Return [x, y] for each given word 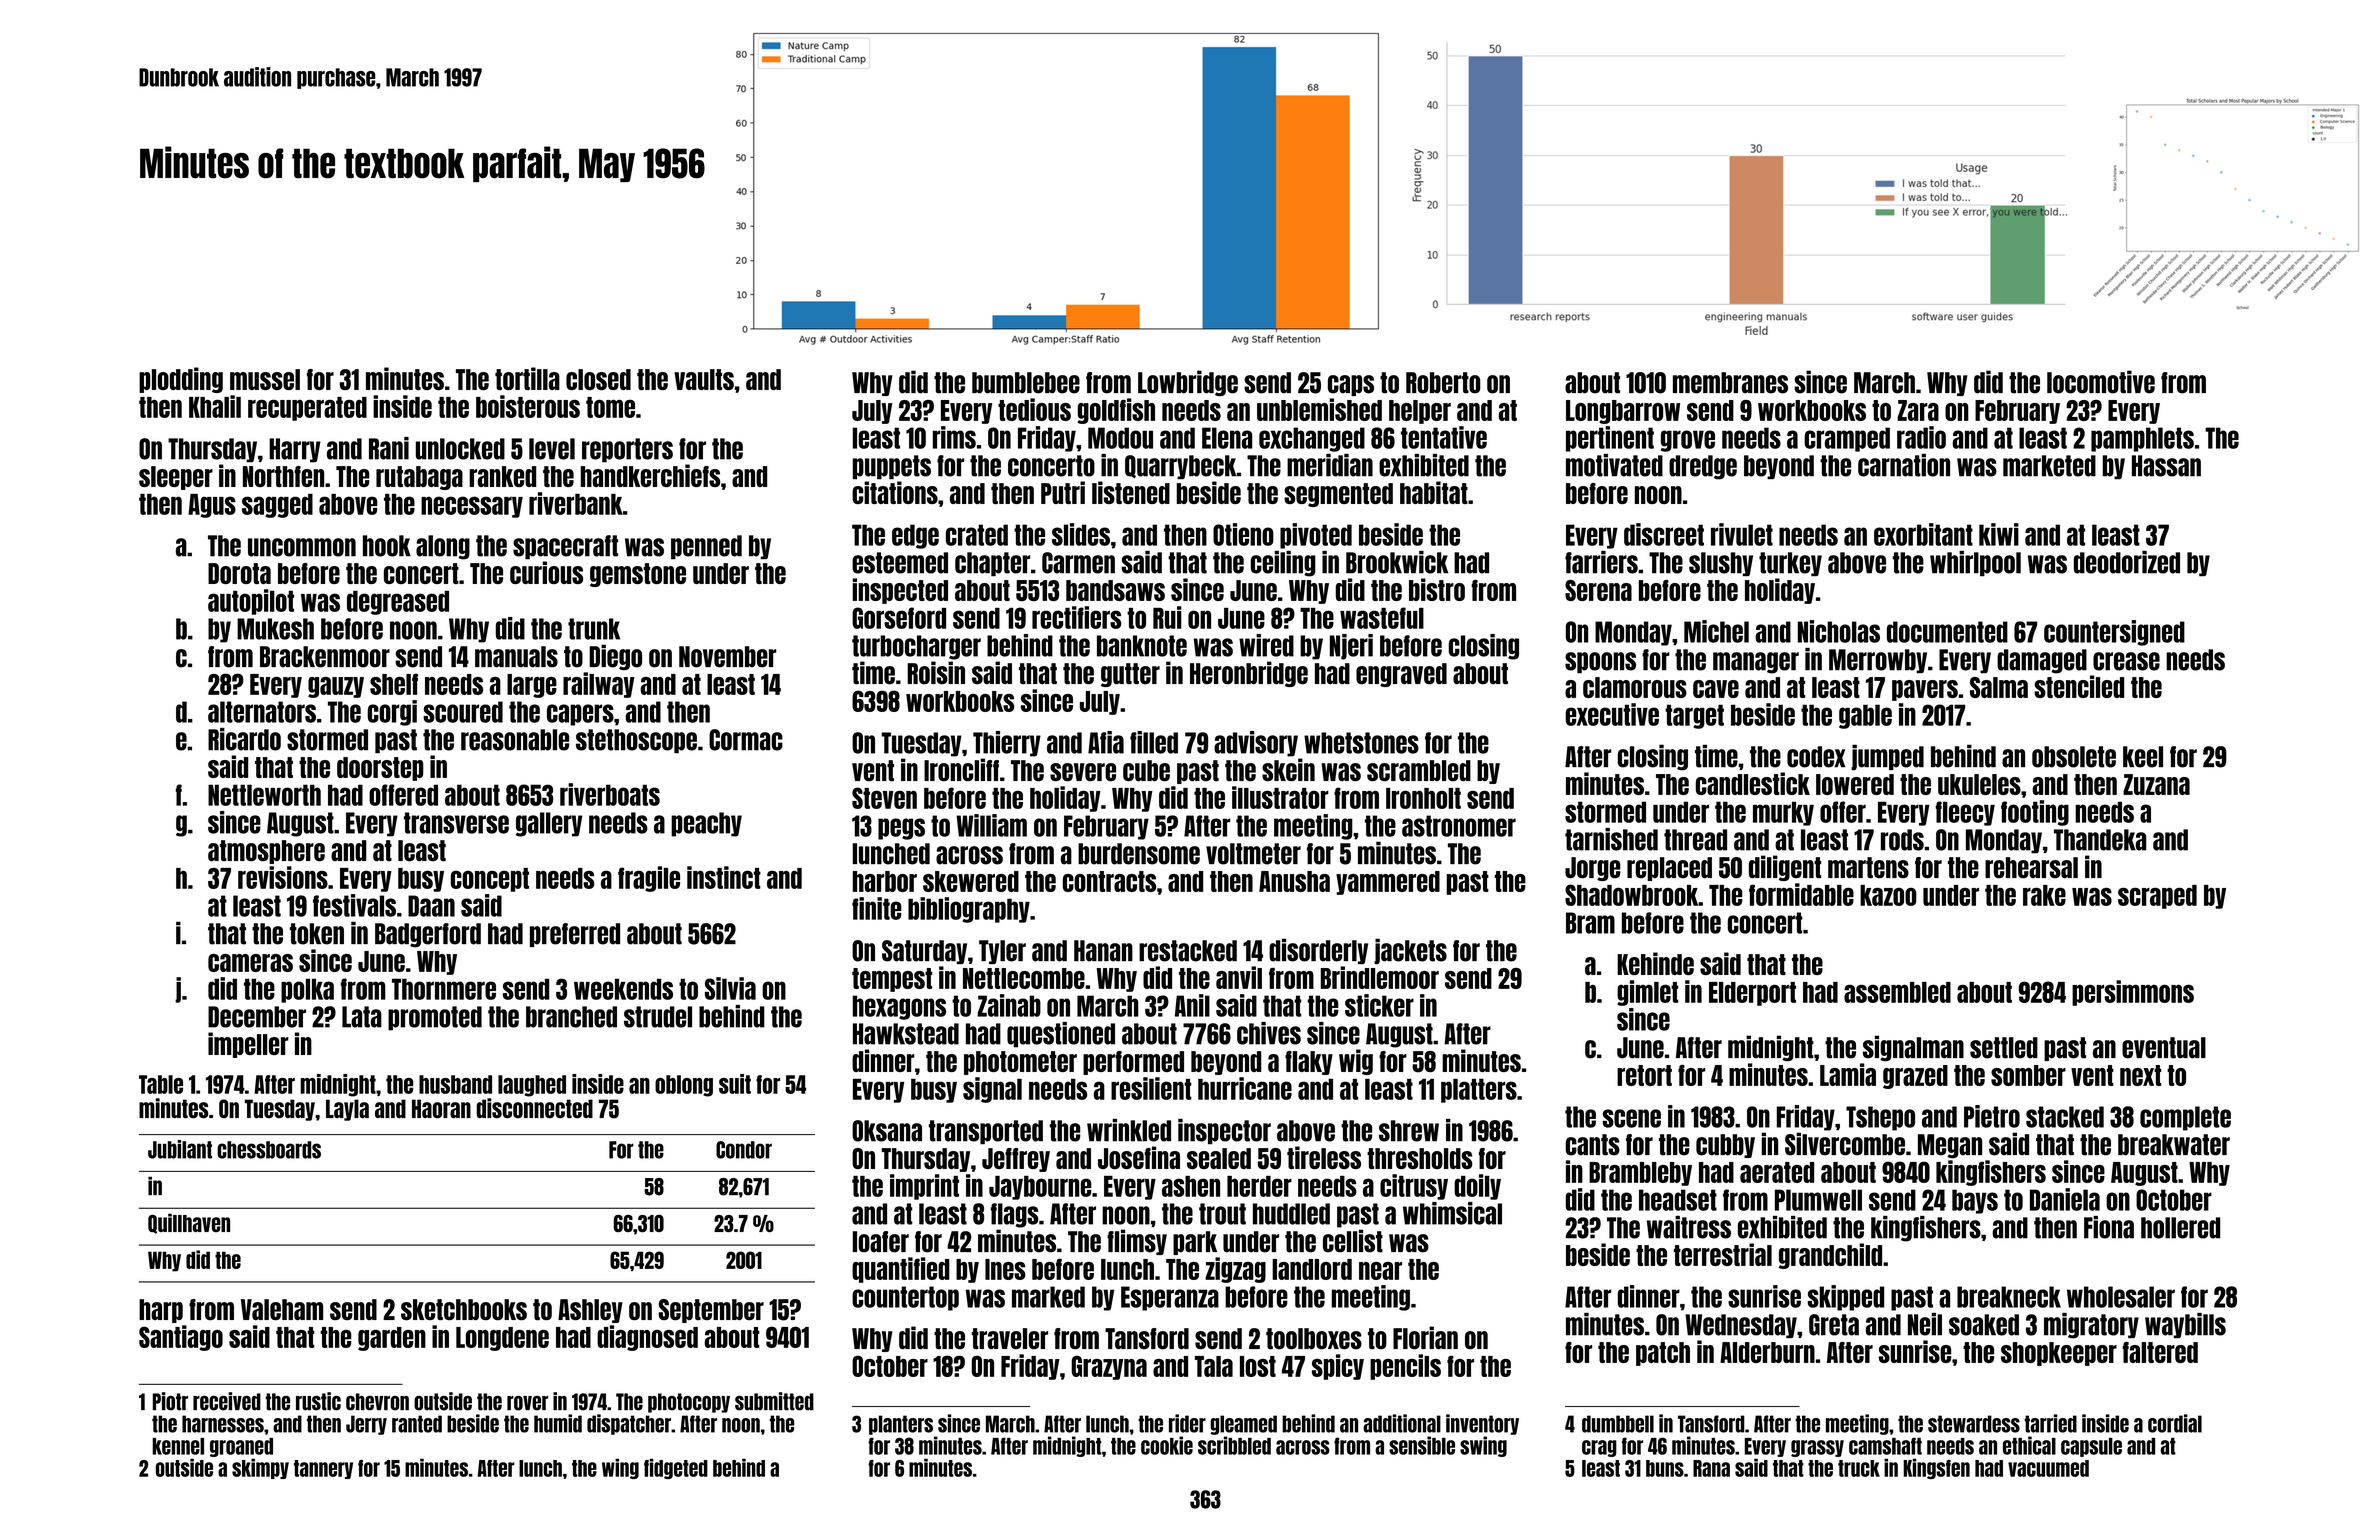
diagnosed [647, 1338]
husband [455, 1084]
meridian [1330, 465]
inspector [1224, 1131]
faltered [2160, 1352]
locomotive [2101, 382]
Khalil [215, 406]
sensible [1422, 1445]
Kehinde [1655, 963]
